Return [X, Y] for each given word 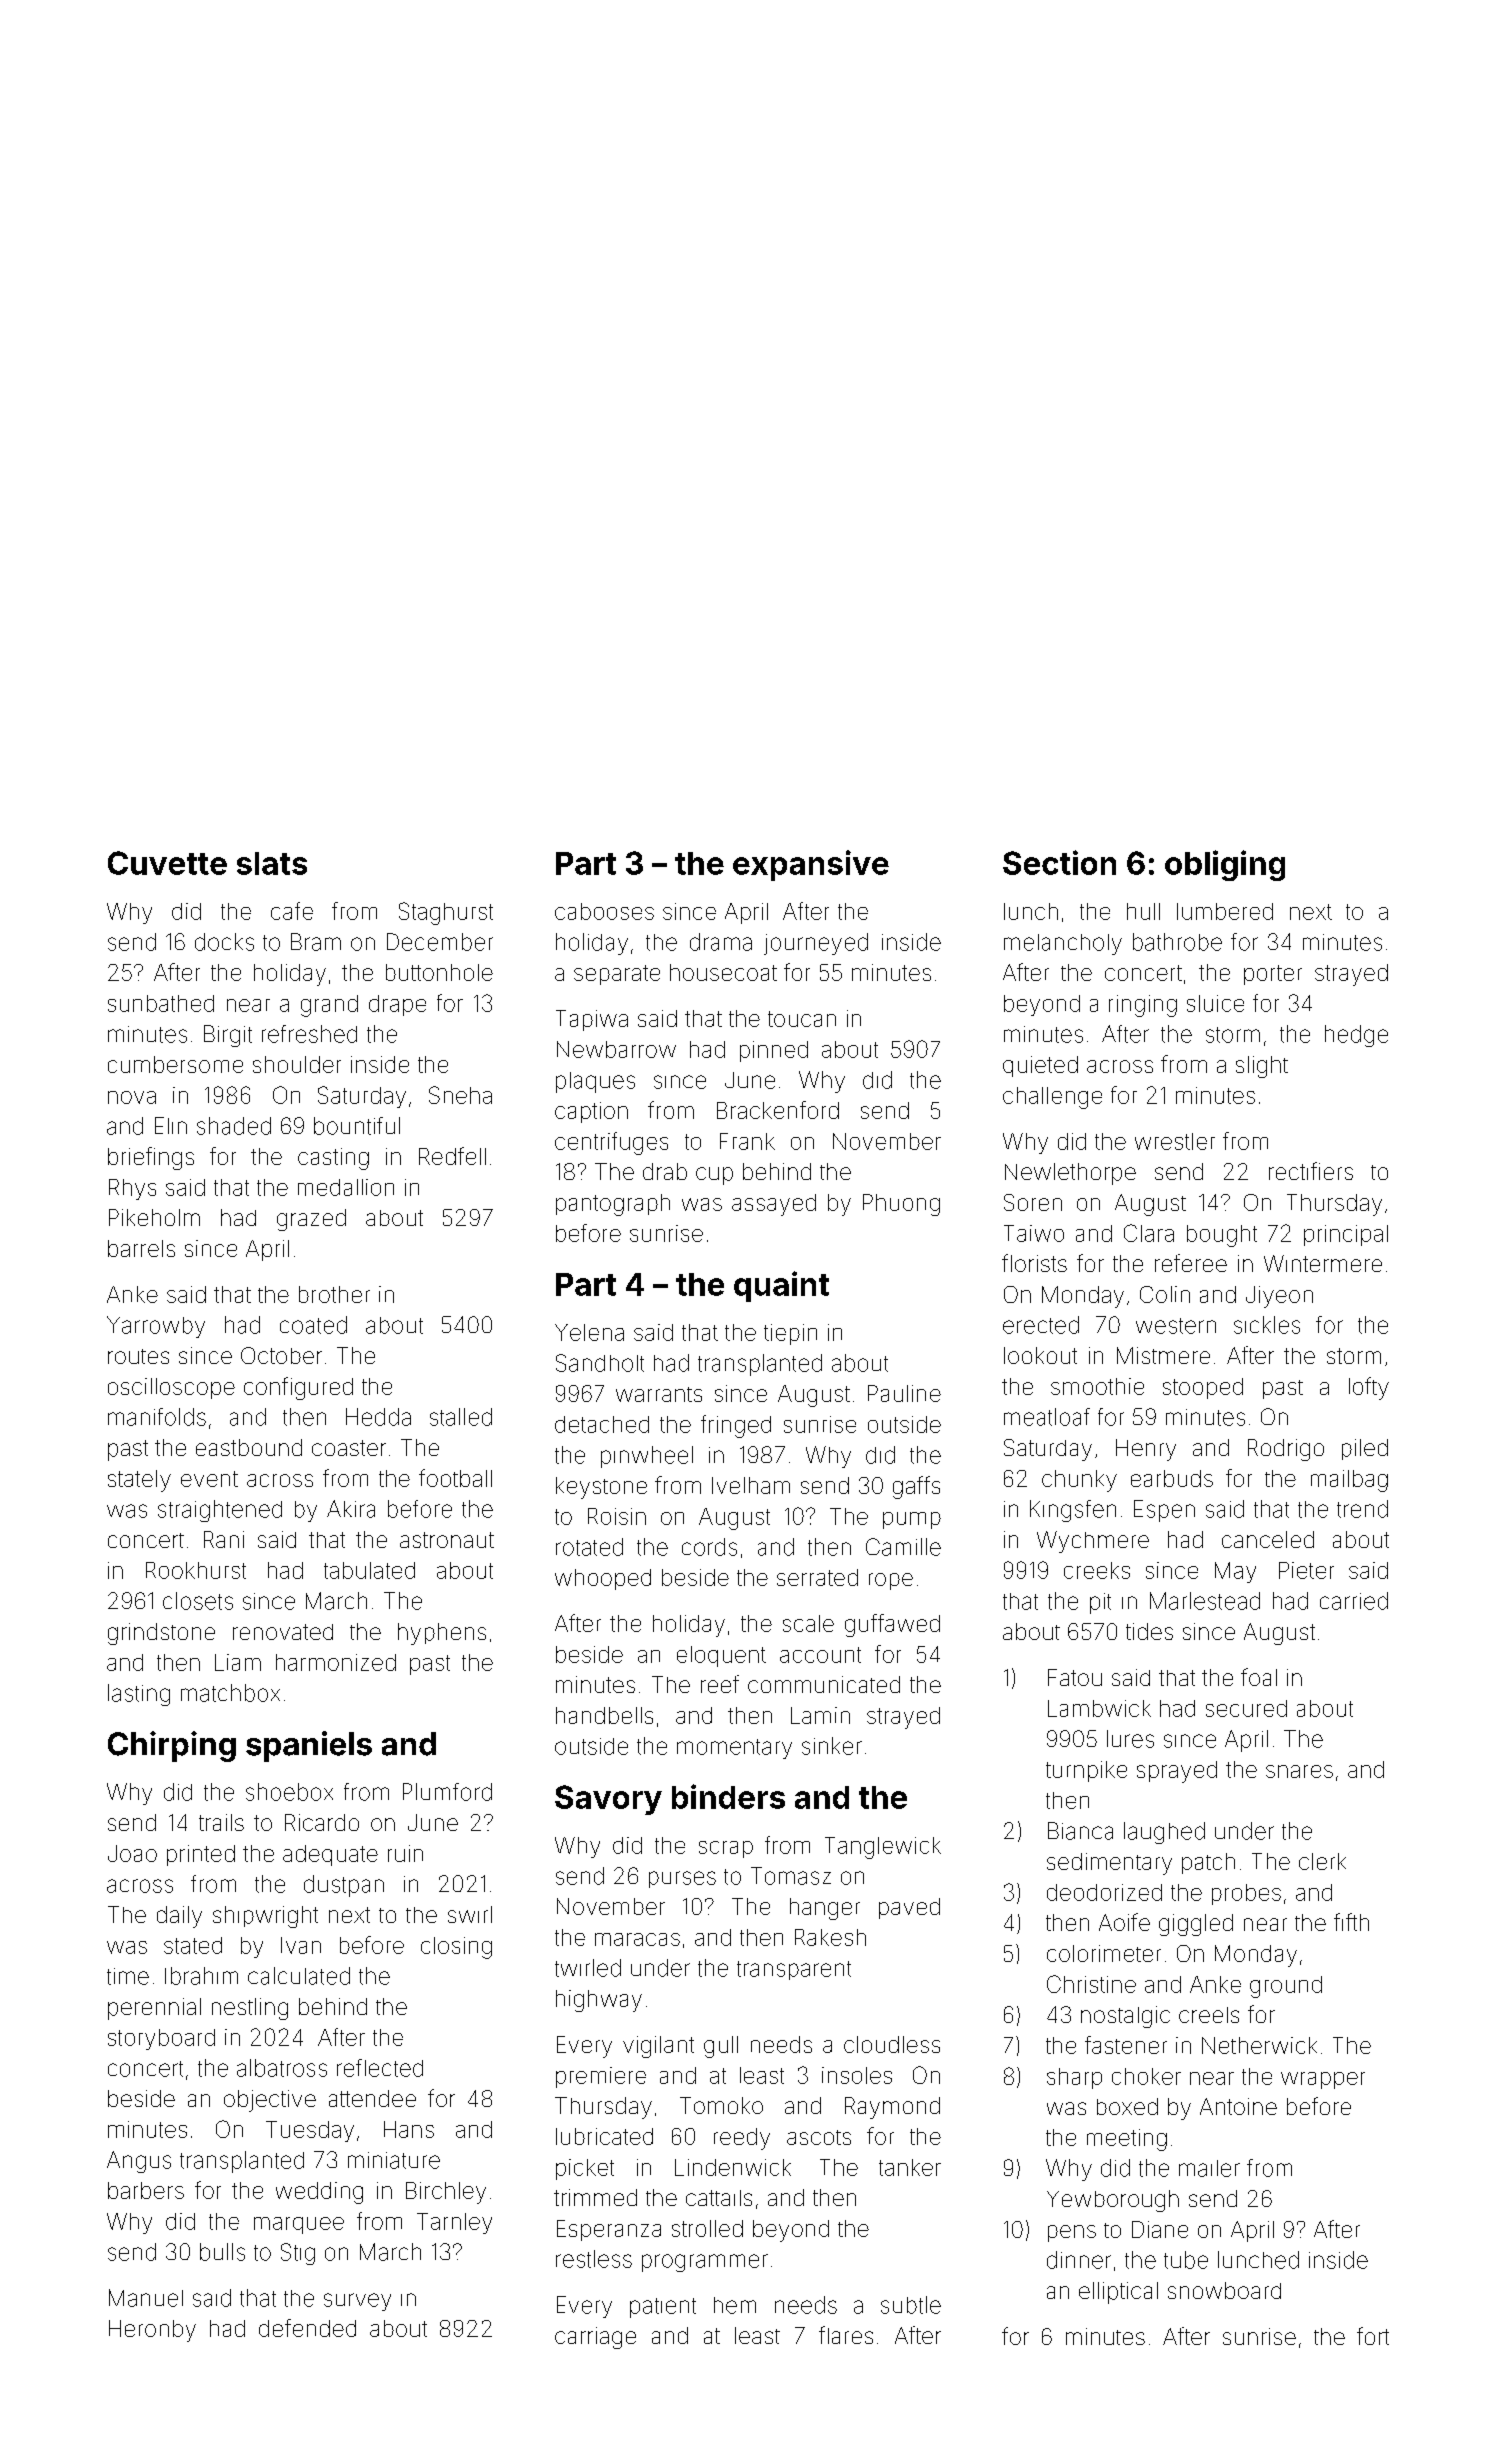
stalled [461, 1417]
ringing [1143, 1006]
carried [1354, 1601]
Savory [608, 1800]
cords [709, 1547]
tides [1149, 1631]
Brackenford [778, 1110]
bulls [222, 2252]
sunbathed [161, 1003]
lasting [139, 1695]
